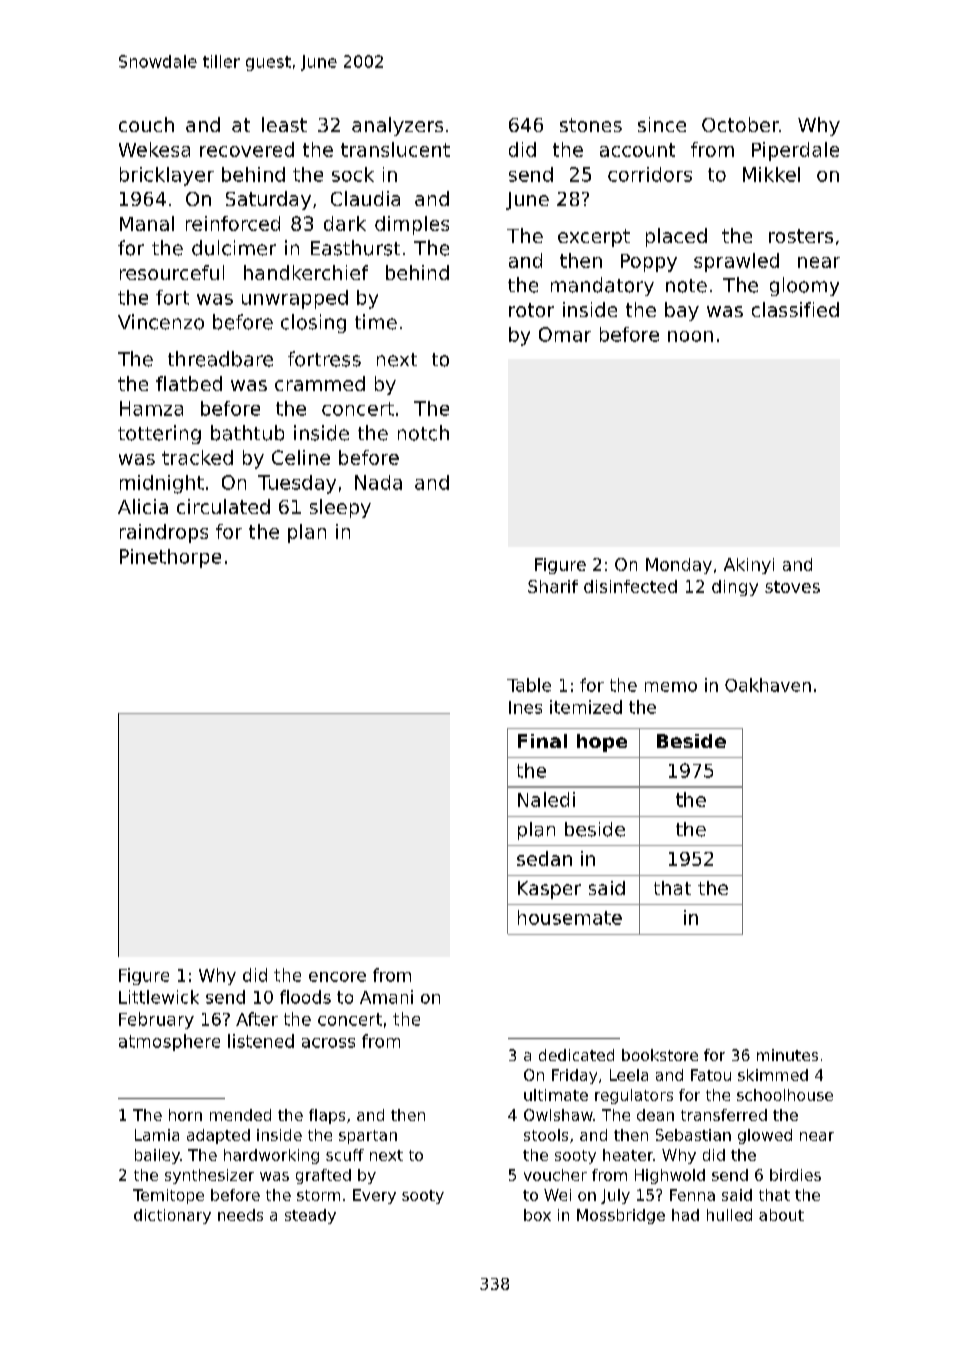 The width and height of the document is (958, 1359). What do you see at coordinates (310, 1216) in the document?
I see `steady` at bounding box center [310, 1216].
